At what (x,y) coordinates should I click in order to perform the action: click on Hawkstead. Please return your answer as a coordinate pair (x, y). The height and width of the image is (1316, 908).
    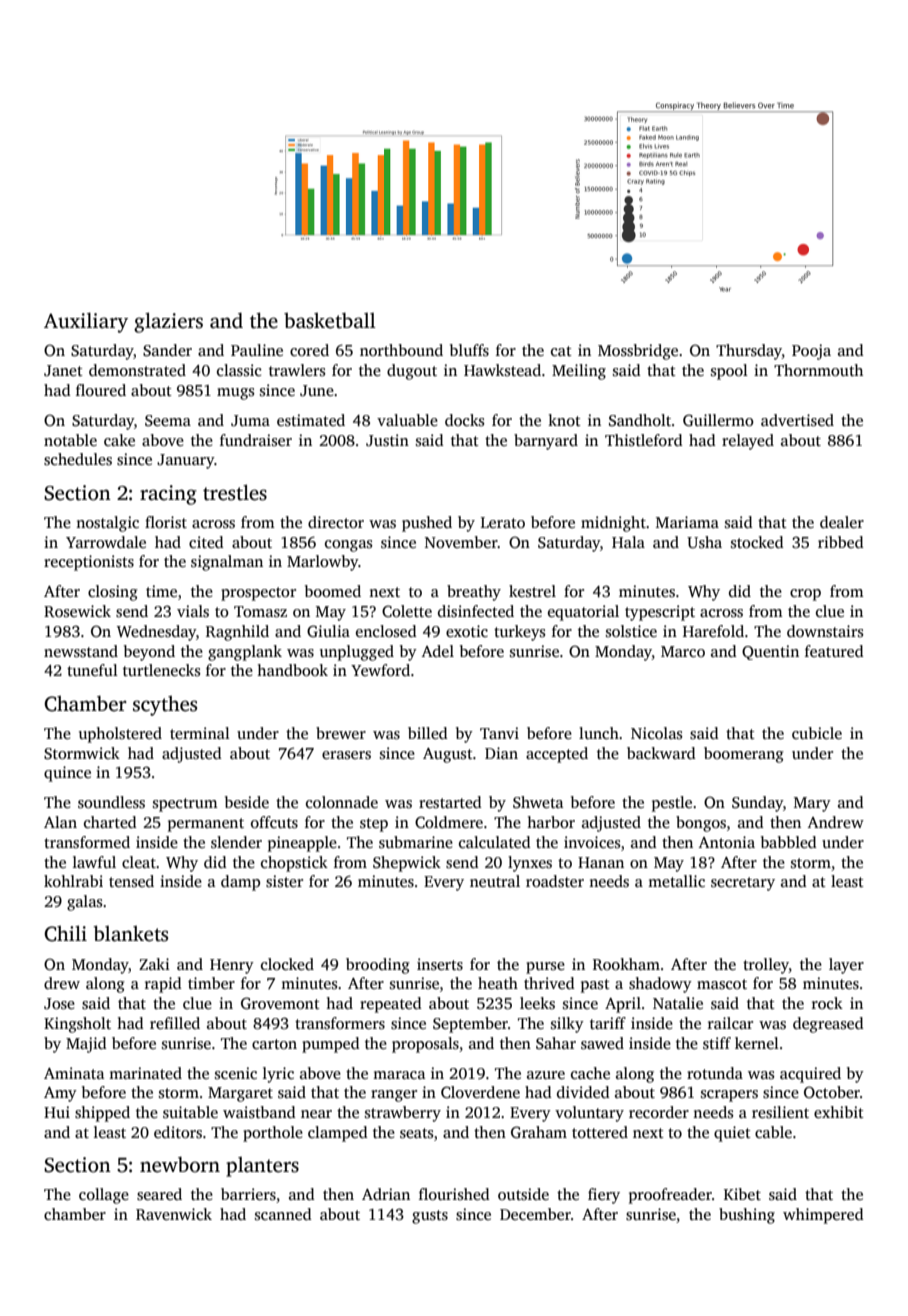
    Looking at the image, I should click on (502, 370).
